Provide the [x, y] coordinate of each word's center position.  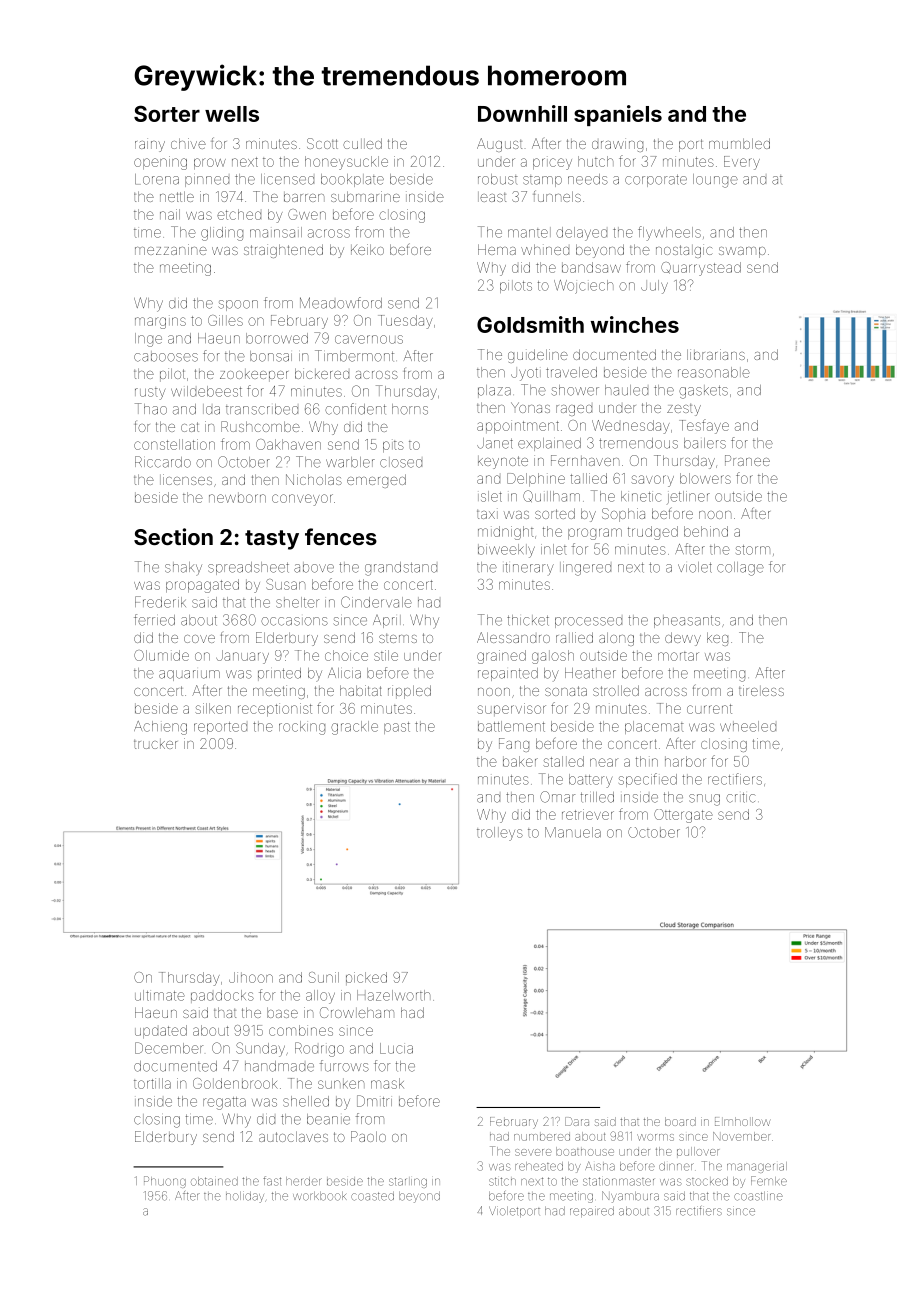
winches [635, 324]
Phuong [165, 1182]
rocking [302, 728]
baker [520, 761]
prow [210, 164]
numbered [542, 1137]
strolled [616, 690]
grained [501, 657]
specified [648, 780]
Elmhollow [742, 1121]
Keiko [367, 249]
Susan [285, 584]
